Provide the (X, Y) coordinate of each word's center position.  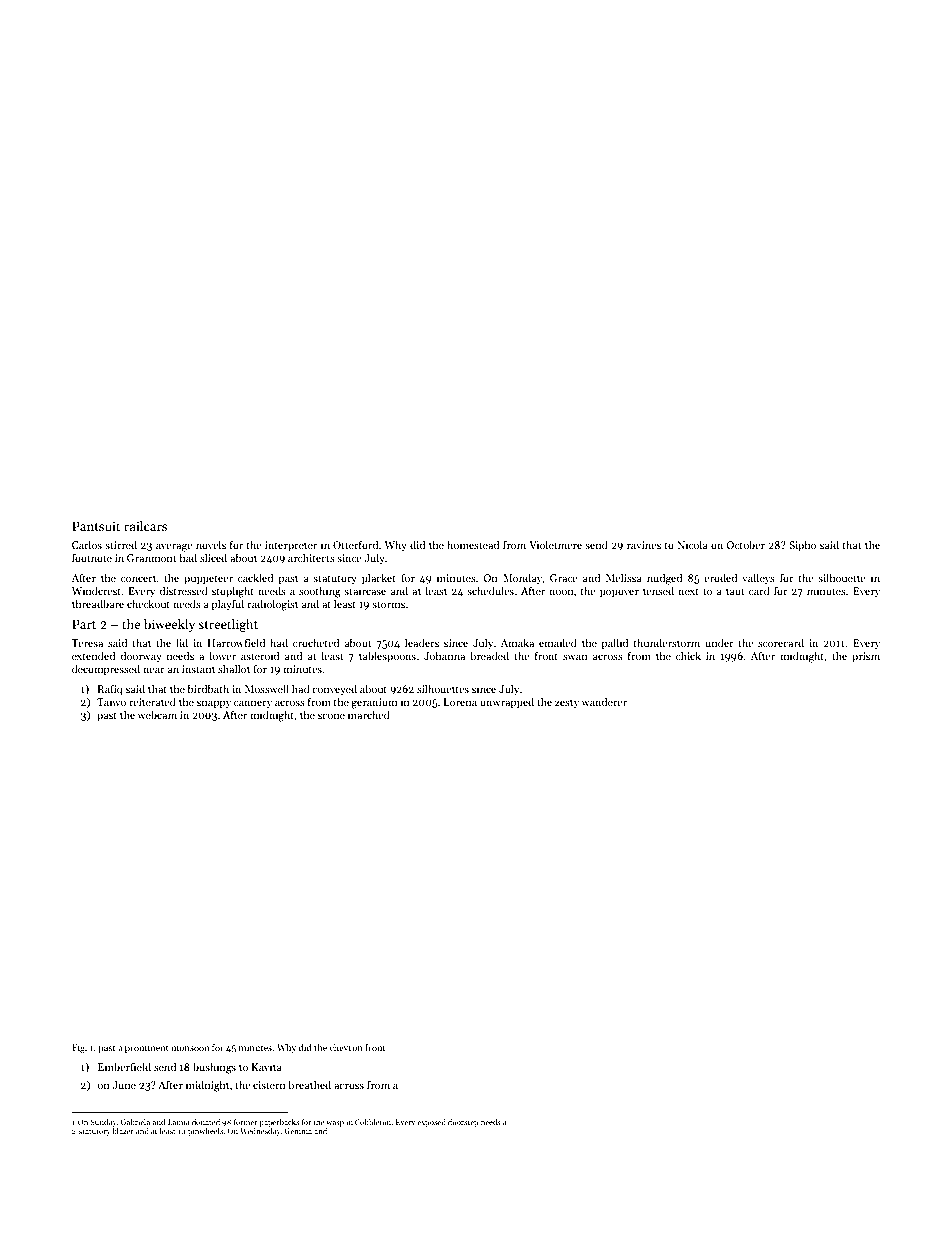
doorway (141, 656)
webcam (157, 714)
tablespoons (387, 657)
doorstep (463, 1123)
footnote (92, 557)
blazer (123, 1131)
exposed (431, 1123)
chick (688, 655)
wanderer (604, 701)
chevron (346, 1047)
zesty (567, 703)
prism (866, 657)
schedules (490, 590)
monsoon (190, 1048)
